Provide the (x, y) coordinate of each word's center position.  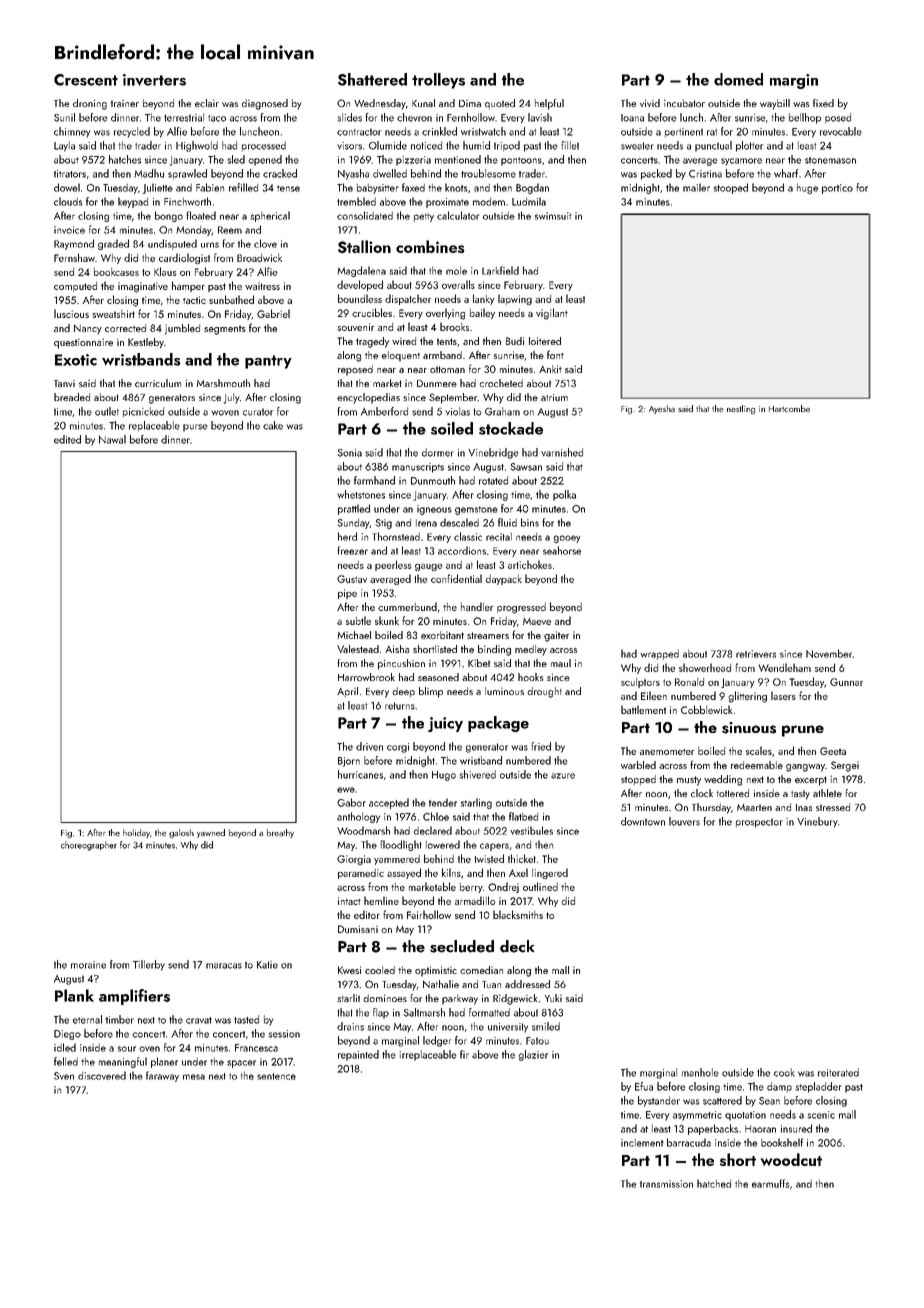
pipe (347, 594)
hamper (188, 286)
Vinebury (817, 822)
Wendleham (784, 667)
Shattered (372, 79)
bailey (482, 313)
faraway (162, 1076)
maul (561, 663)
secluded (462, 946)
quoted (500, 104)
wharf (786, 173)
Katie (267, 965)
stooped (731, 188)
